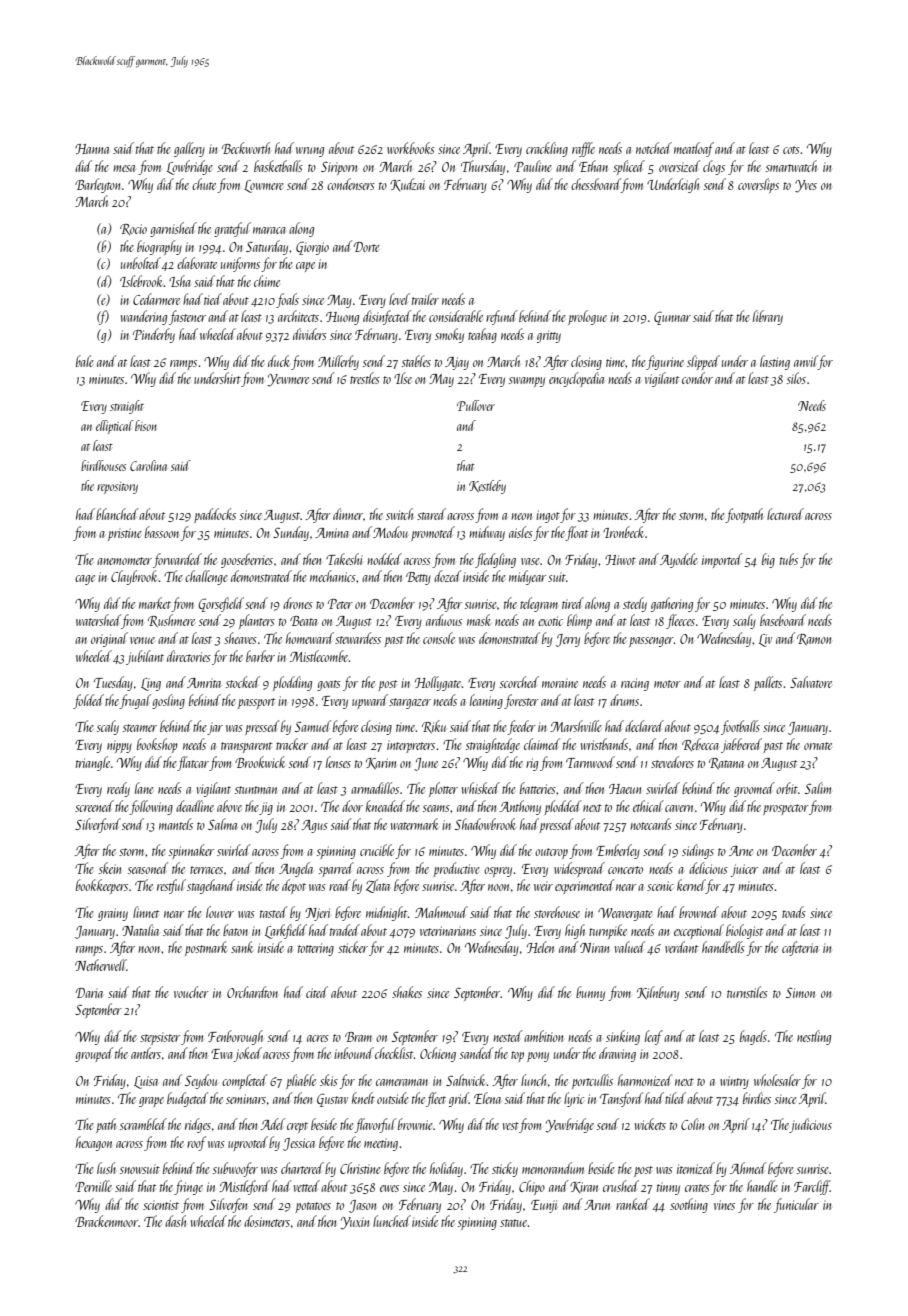 This document has width=908, height=1316. I want to click on dosimeters, so click(267, 1221).
